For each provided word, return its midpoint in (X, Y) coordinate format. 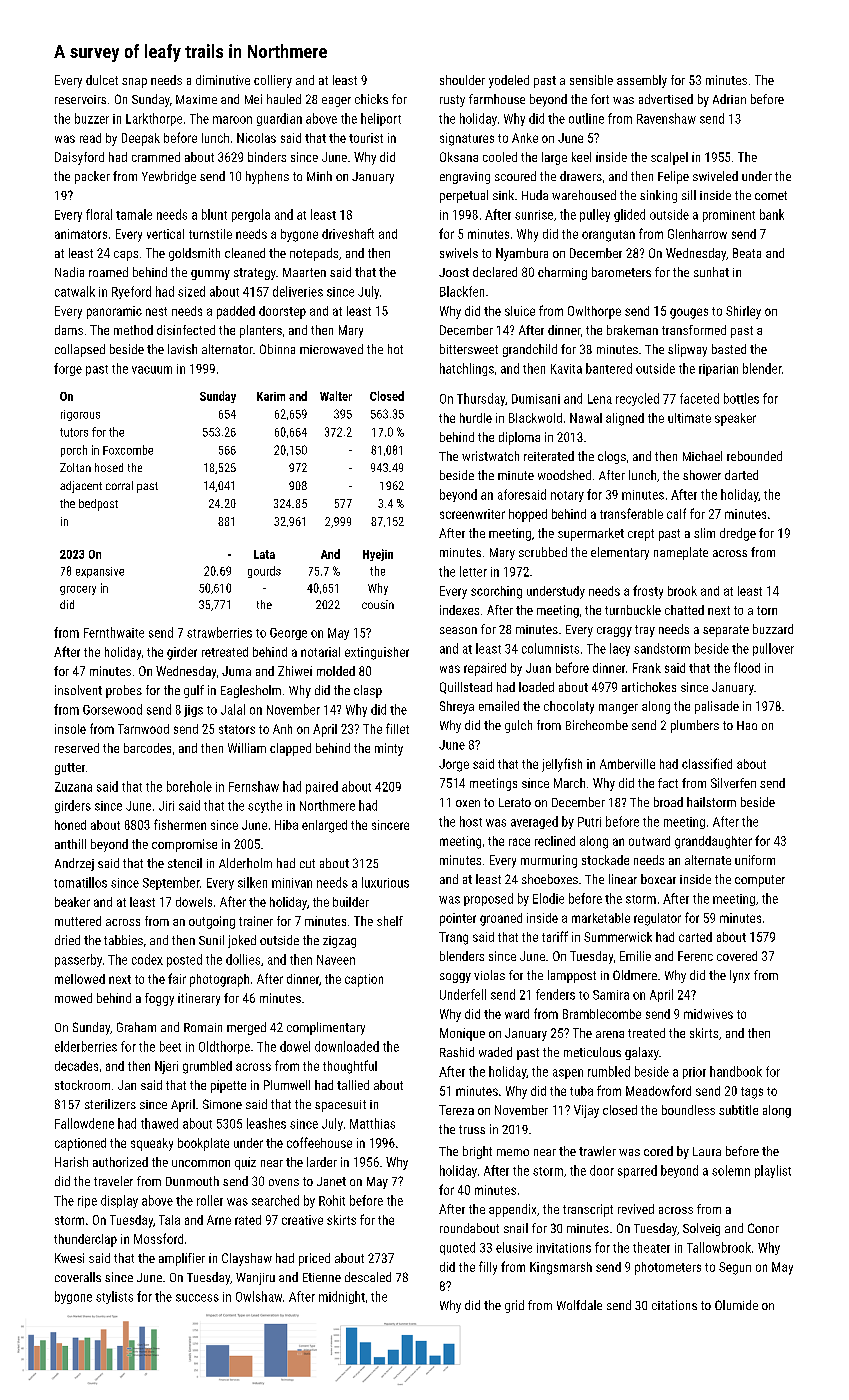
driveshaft (348, 233)
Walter (336, 396)
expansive (100, 572)
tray (645, 631)
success (197, 1298)
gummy (210, 275)
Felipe (673, 177)
